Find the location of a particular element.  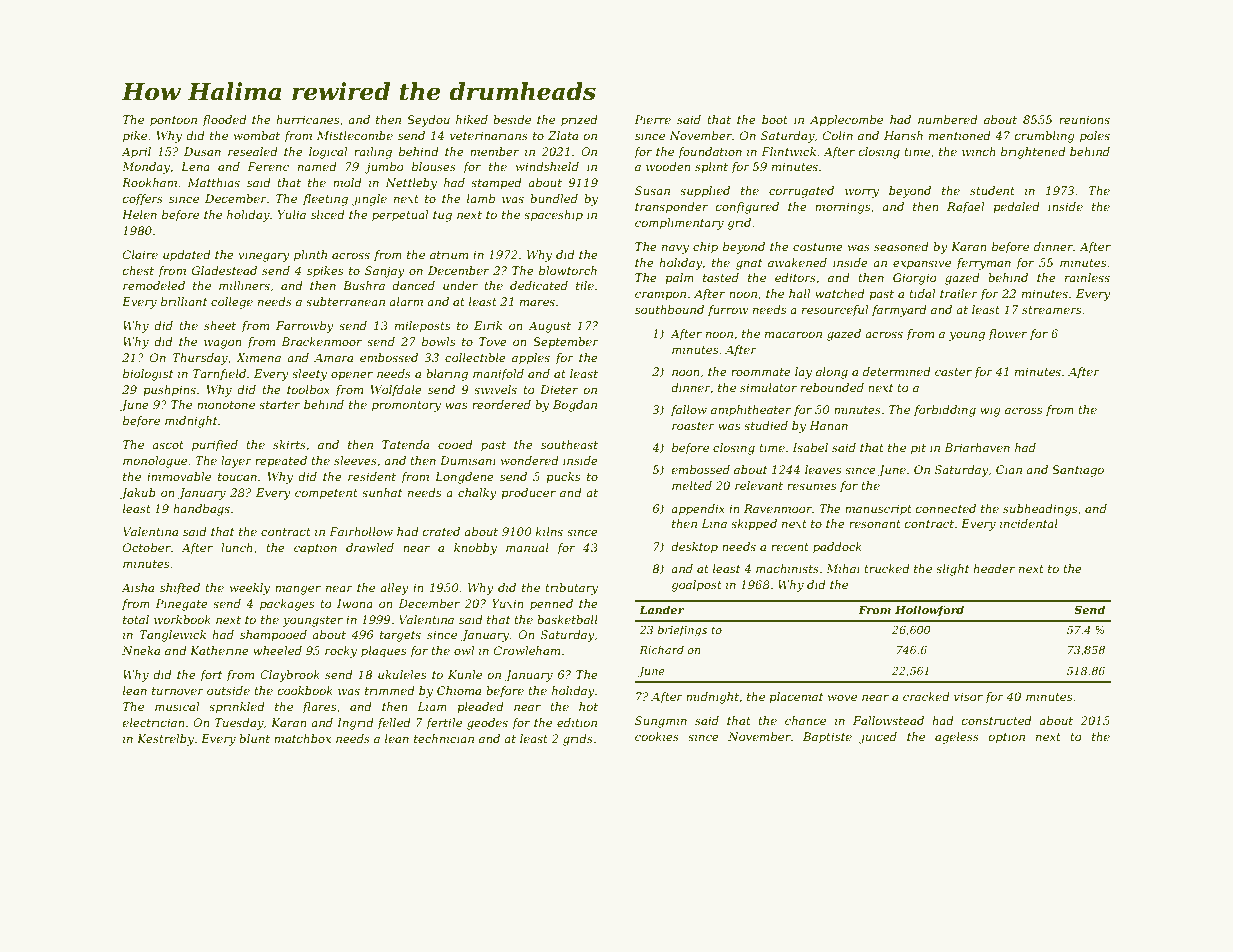

Jakub is located at coordinates (138, 494).
